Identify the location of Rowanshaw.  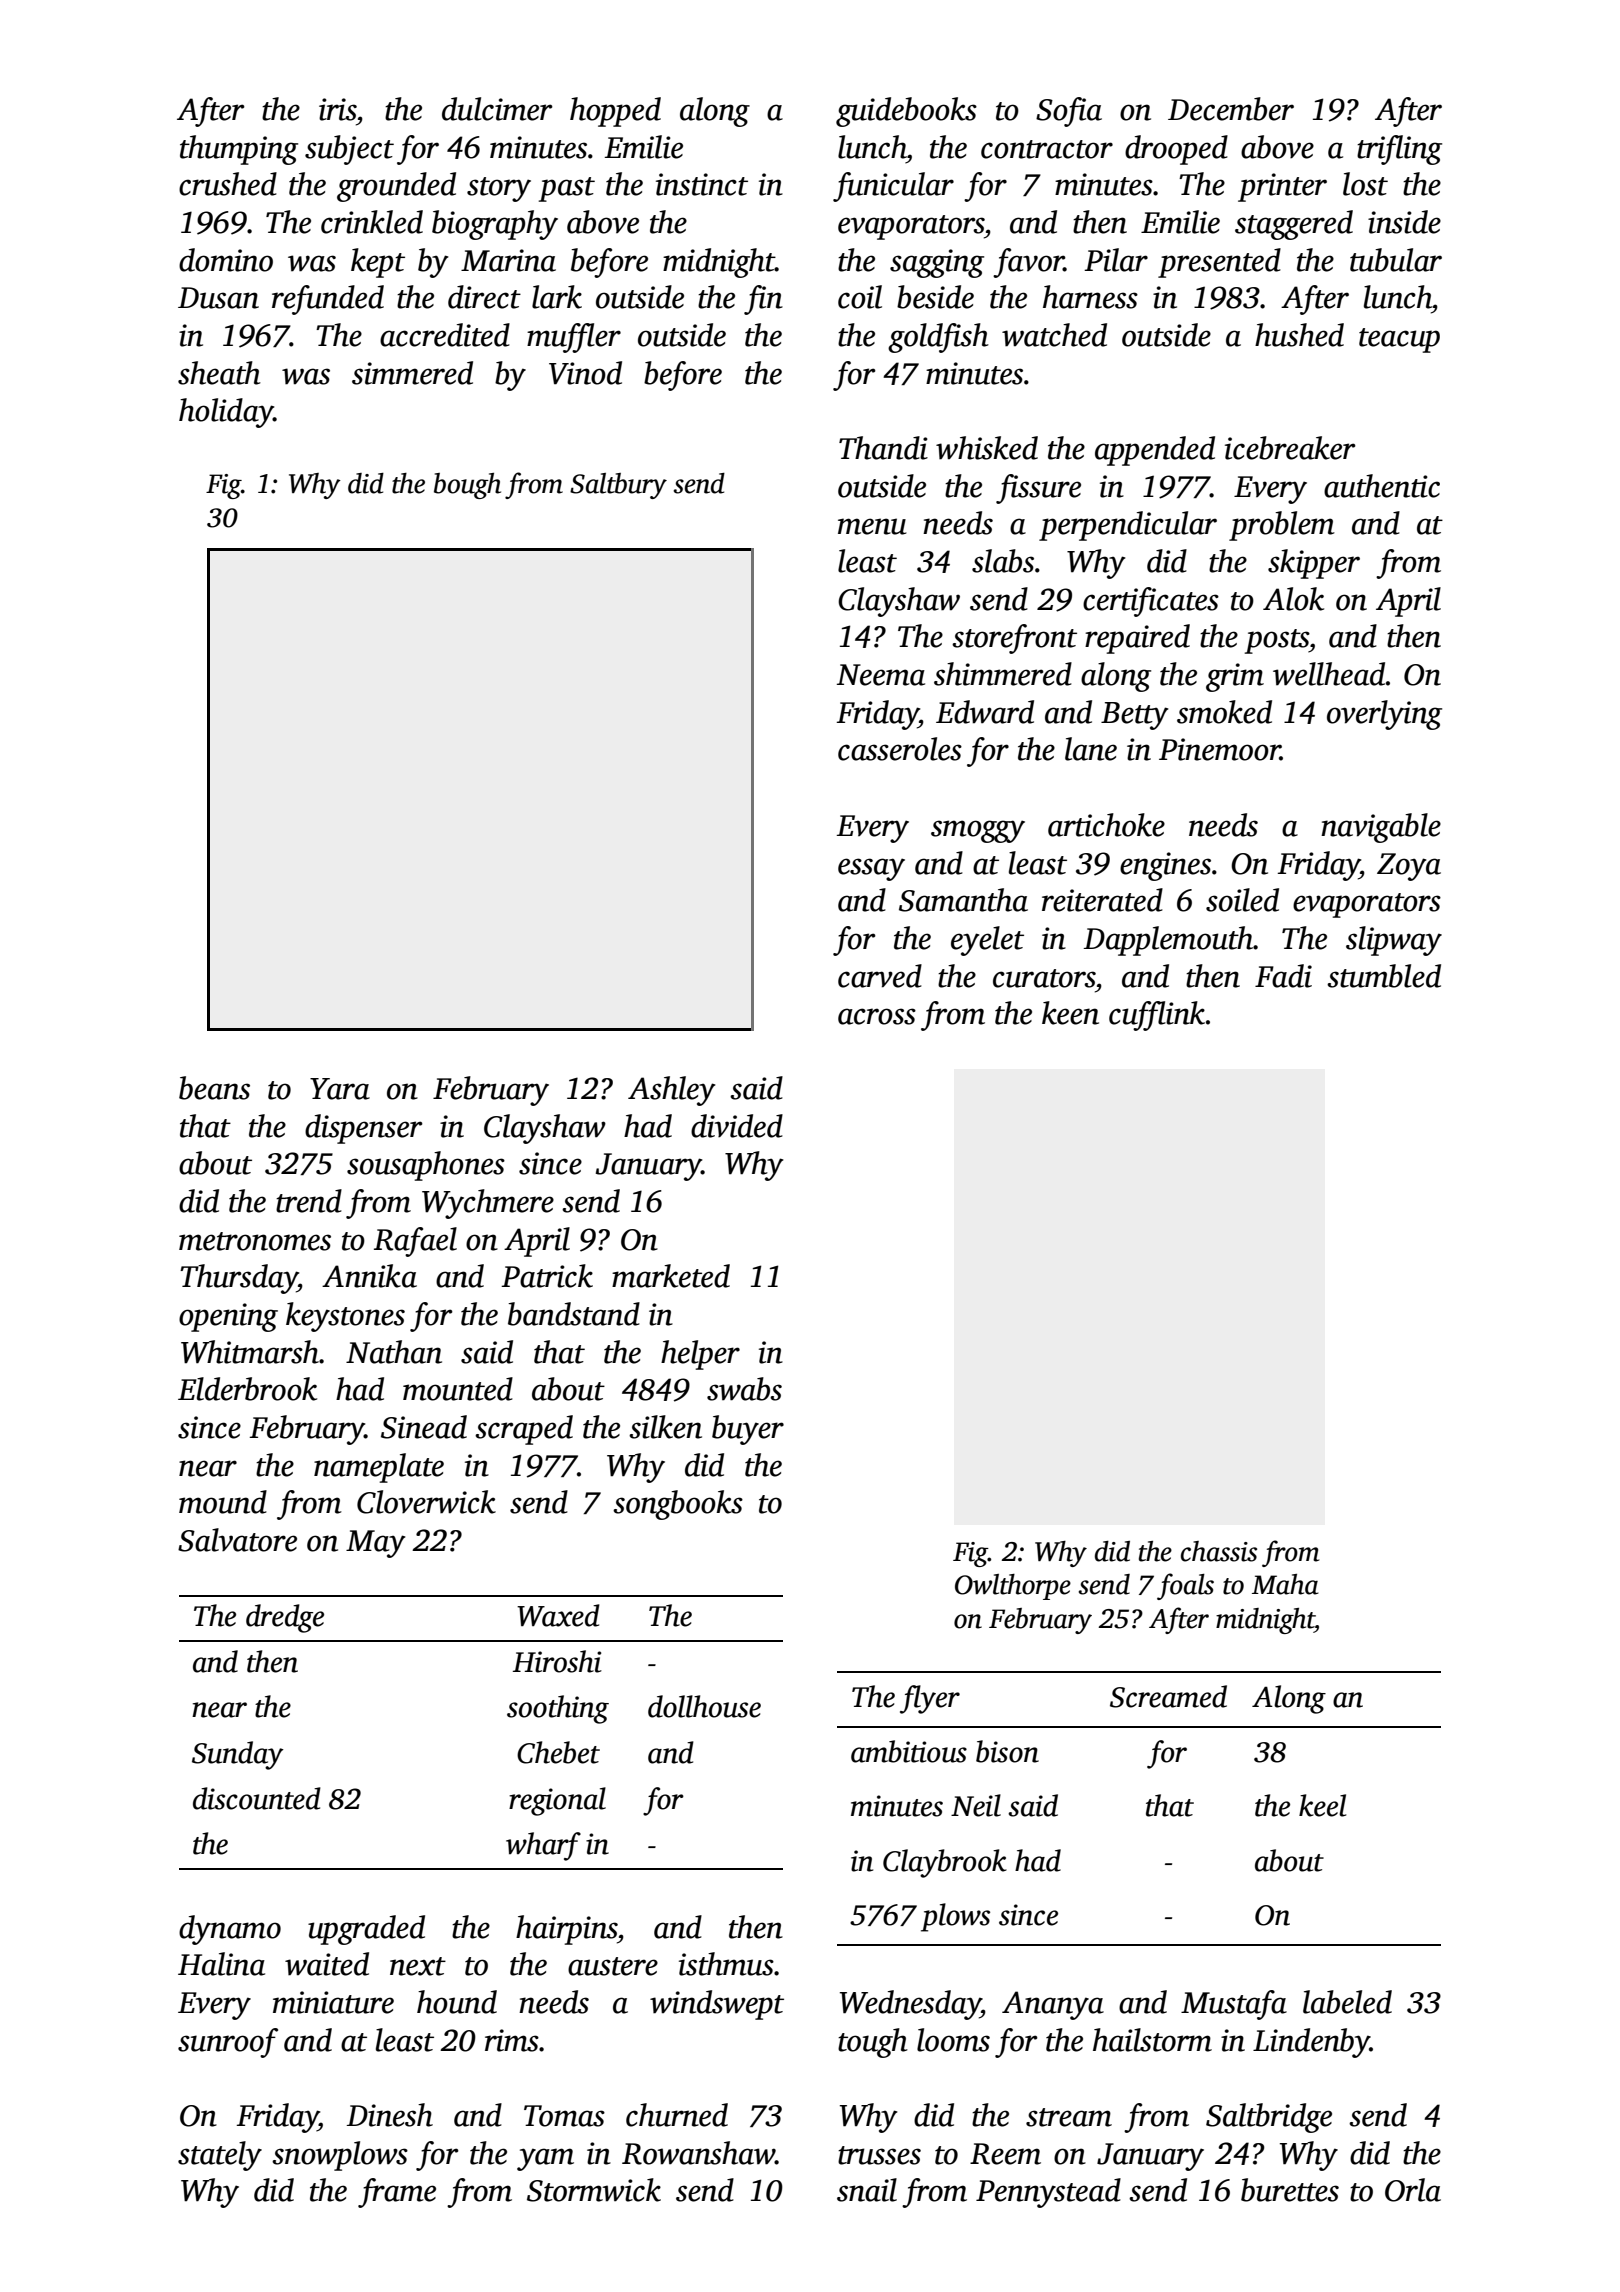
(698, 2153).
